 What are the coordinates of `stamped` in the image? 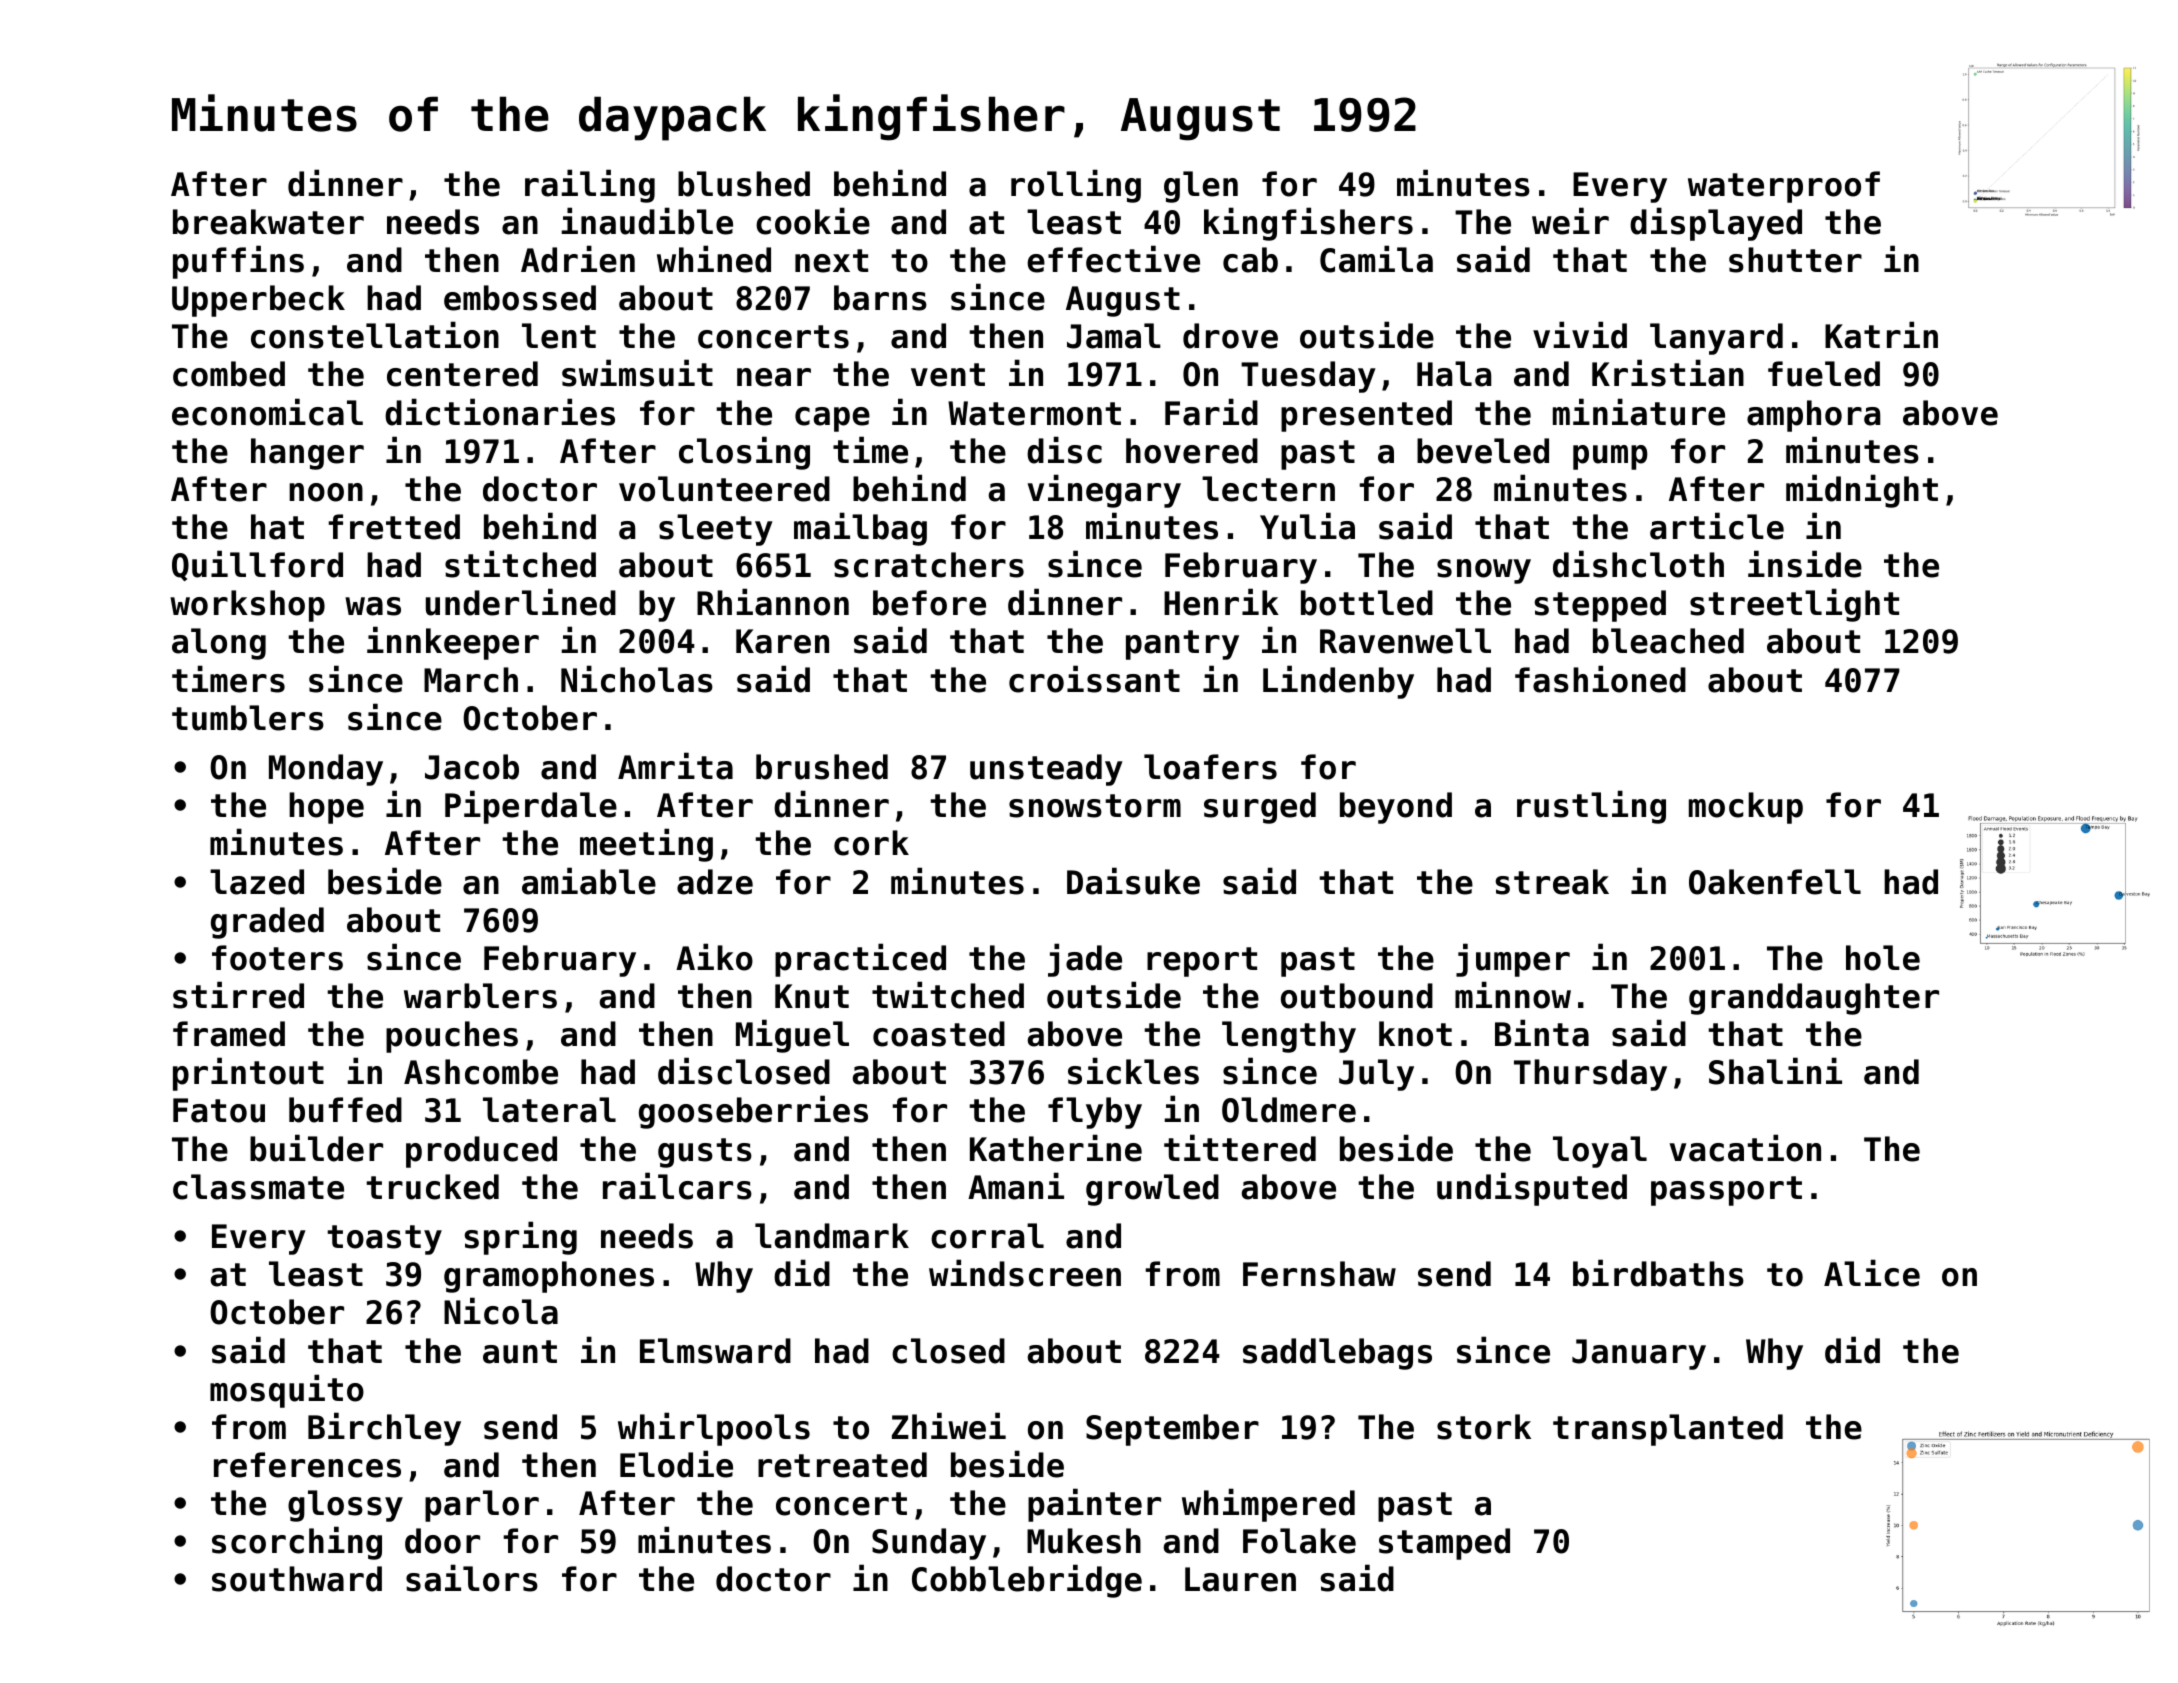 It's located at (1444, 1544).
